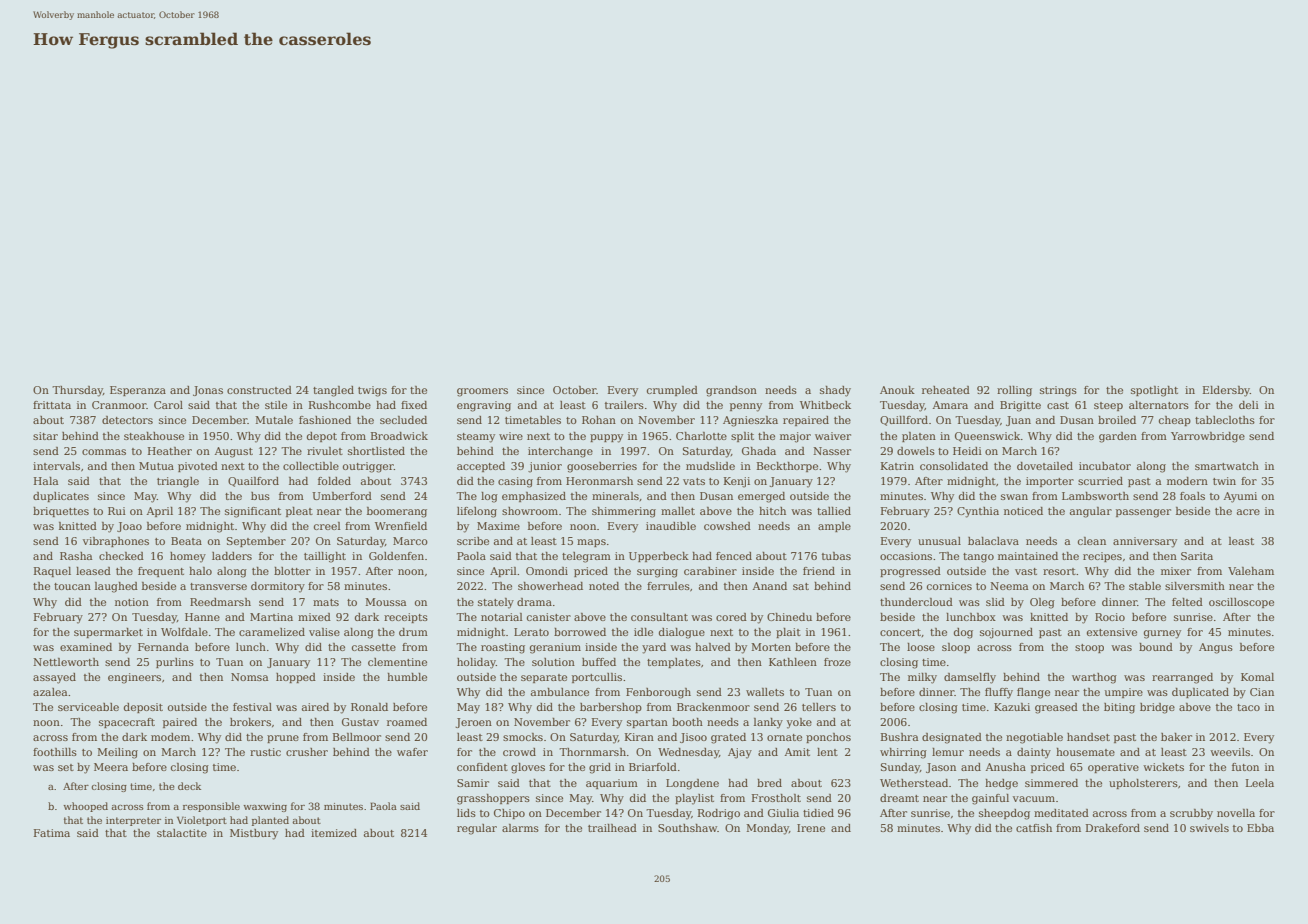 The width and height of the screenshot is (1308, 924). I want to click on Valeham, so click(1251, 571).
